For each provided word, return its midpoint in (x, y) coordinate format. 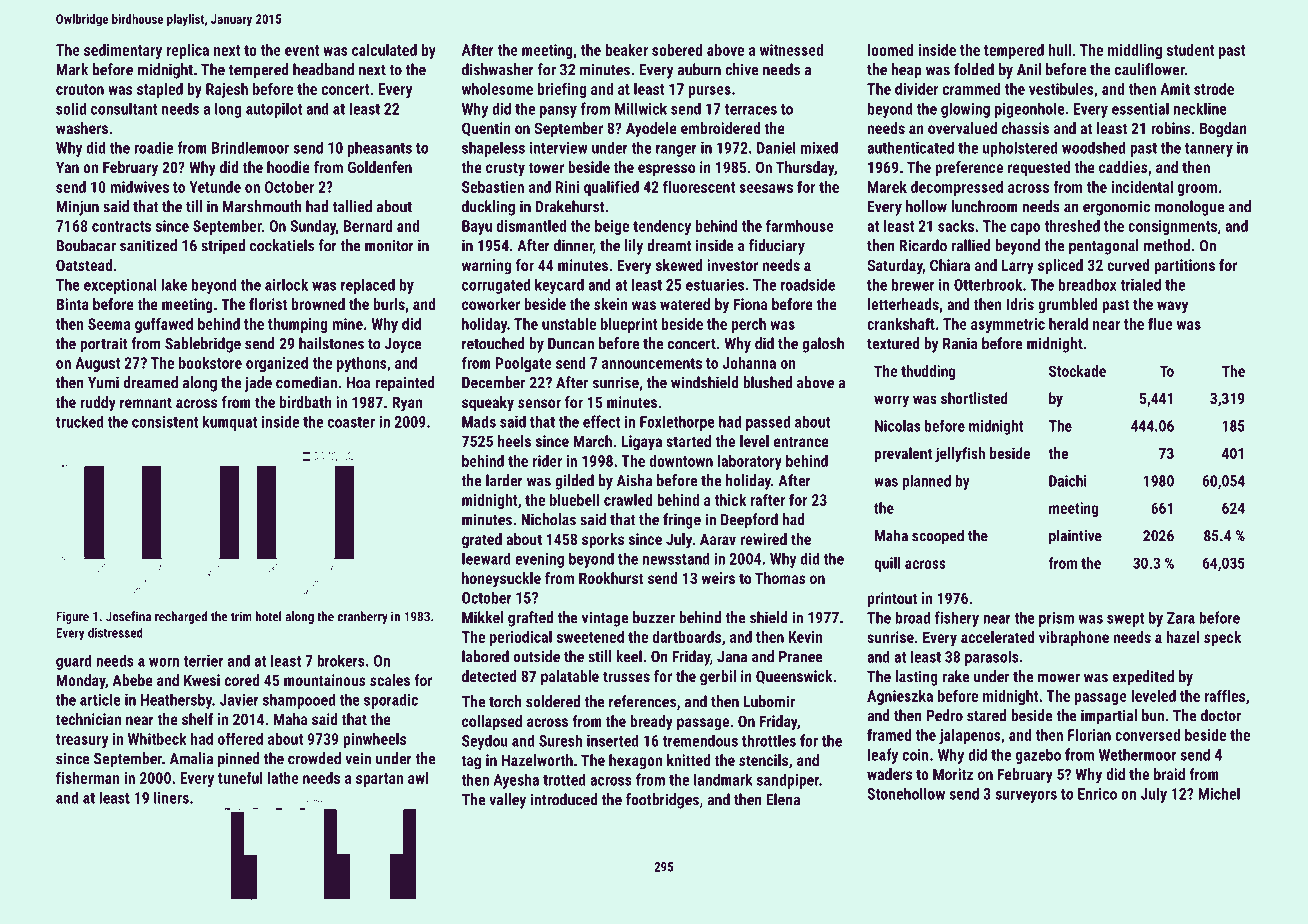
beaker (626, 50)
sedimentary (123, 51)
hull (1059, 50)
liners (171, 797)
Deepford (749, 521)
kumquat (230, 423)
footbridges (662, 801)
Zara (1181, 618)
